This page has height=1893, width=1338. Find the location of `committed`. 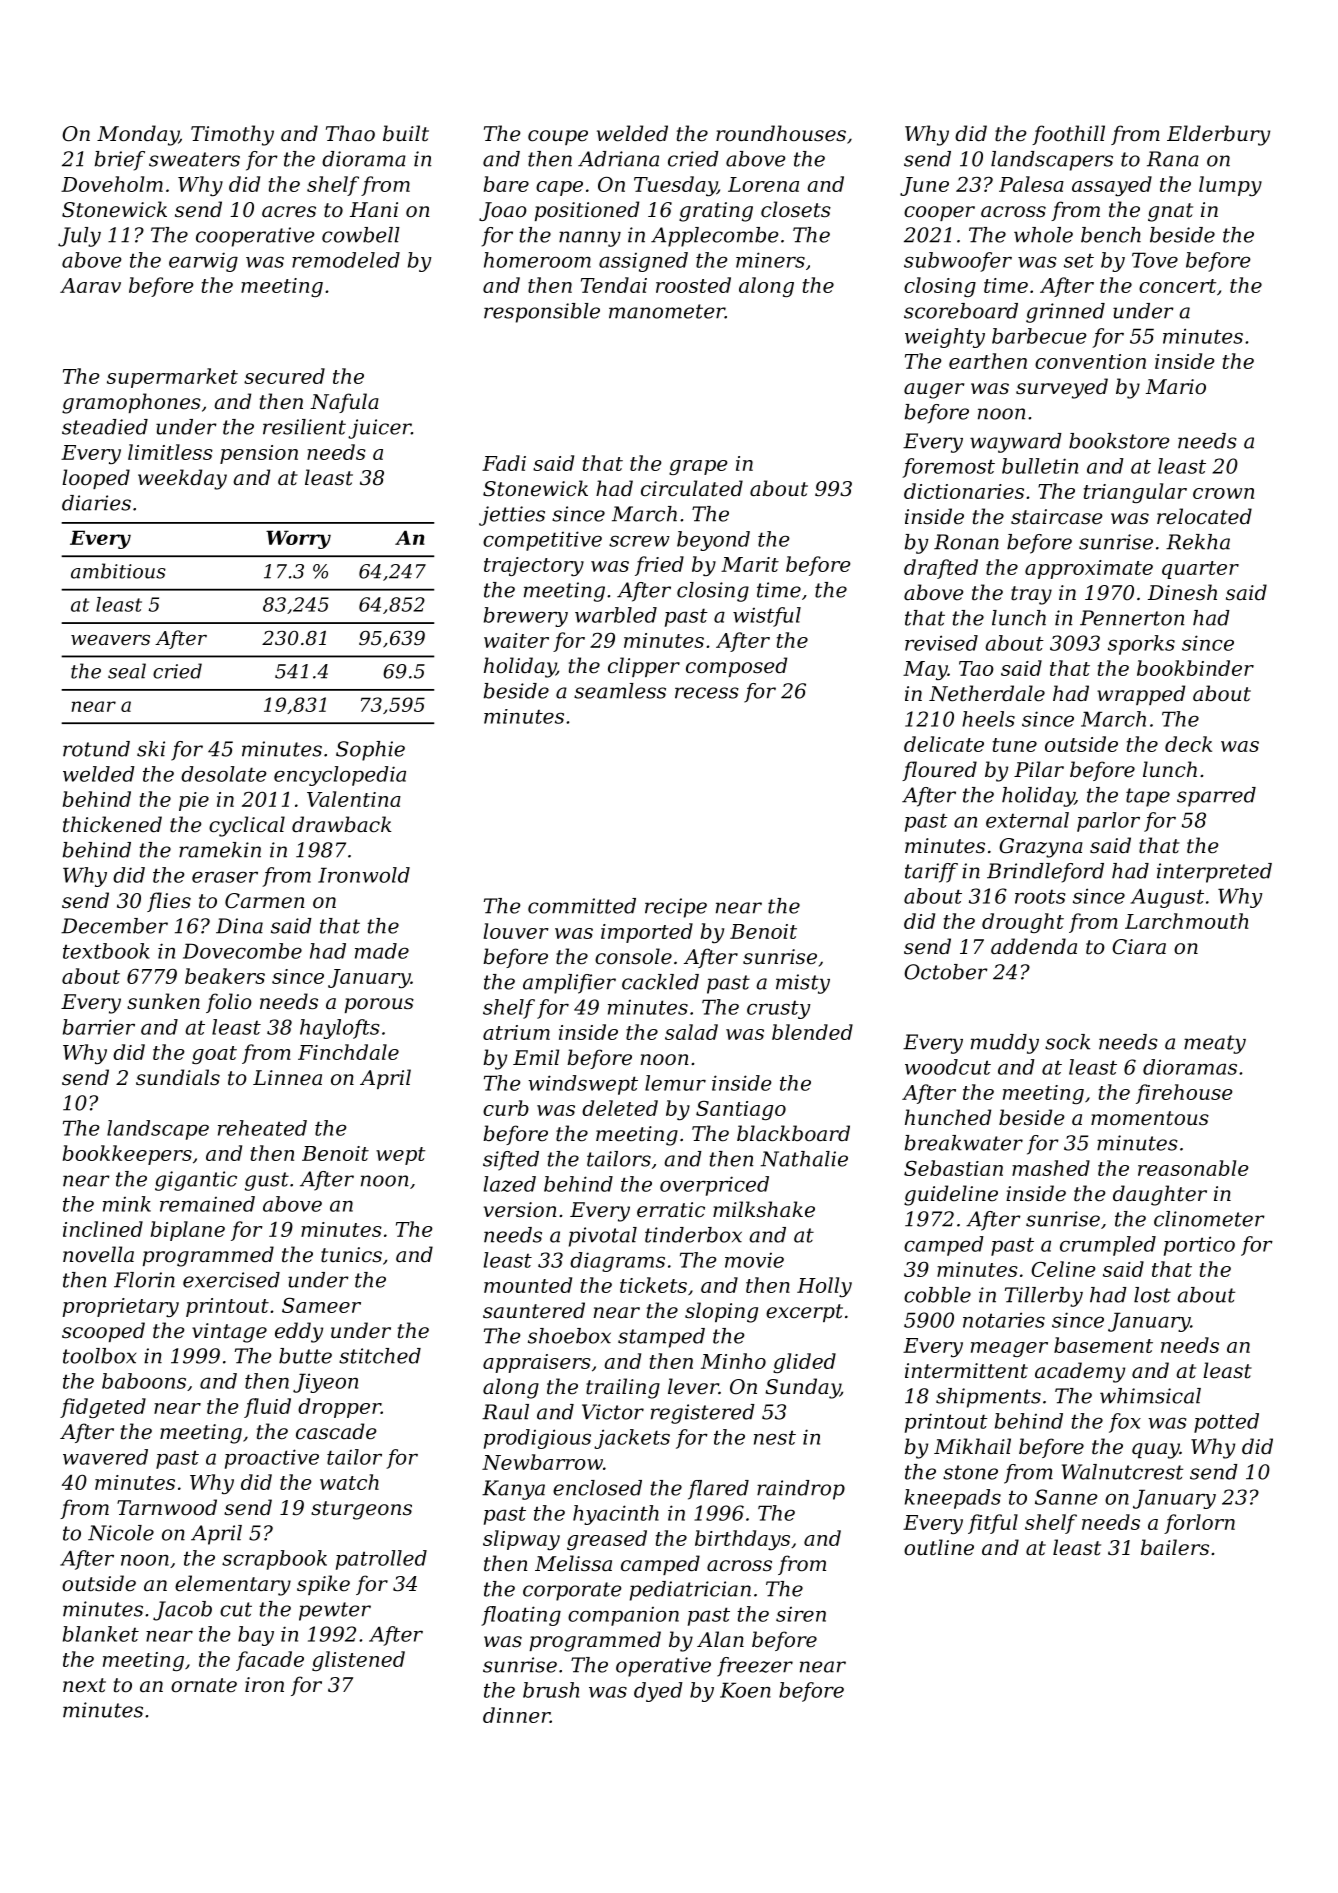

committed is located at coordinates (582, 906).
